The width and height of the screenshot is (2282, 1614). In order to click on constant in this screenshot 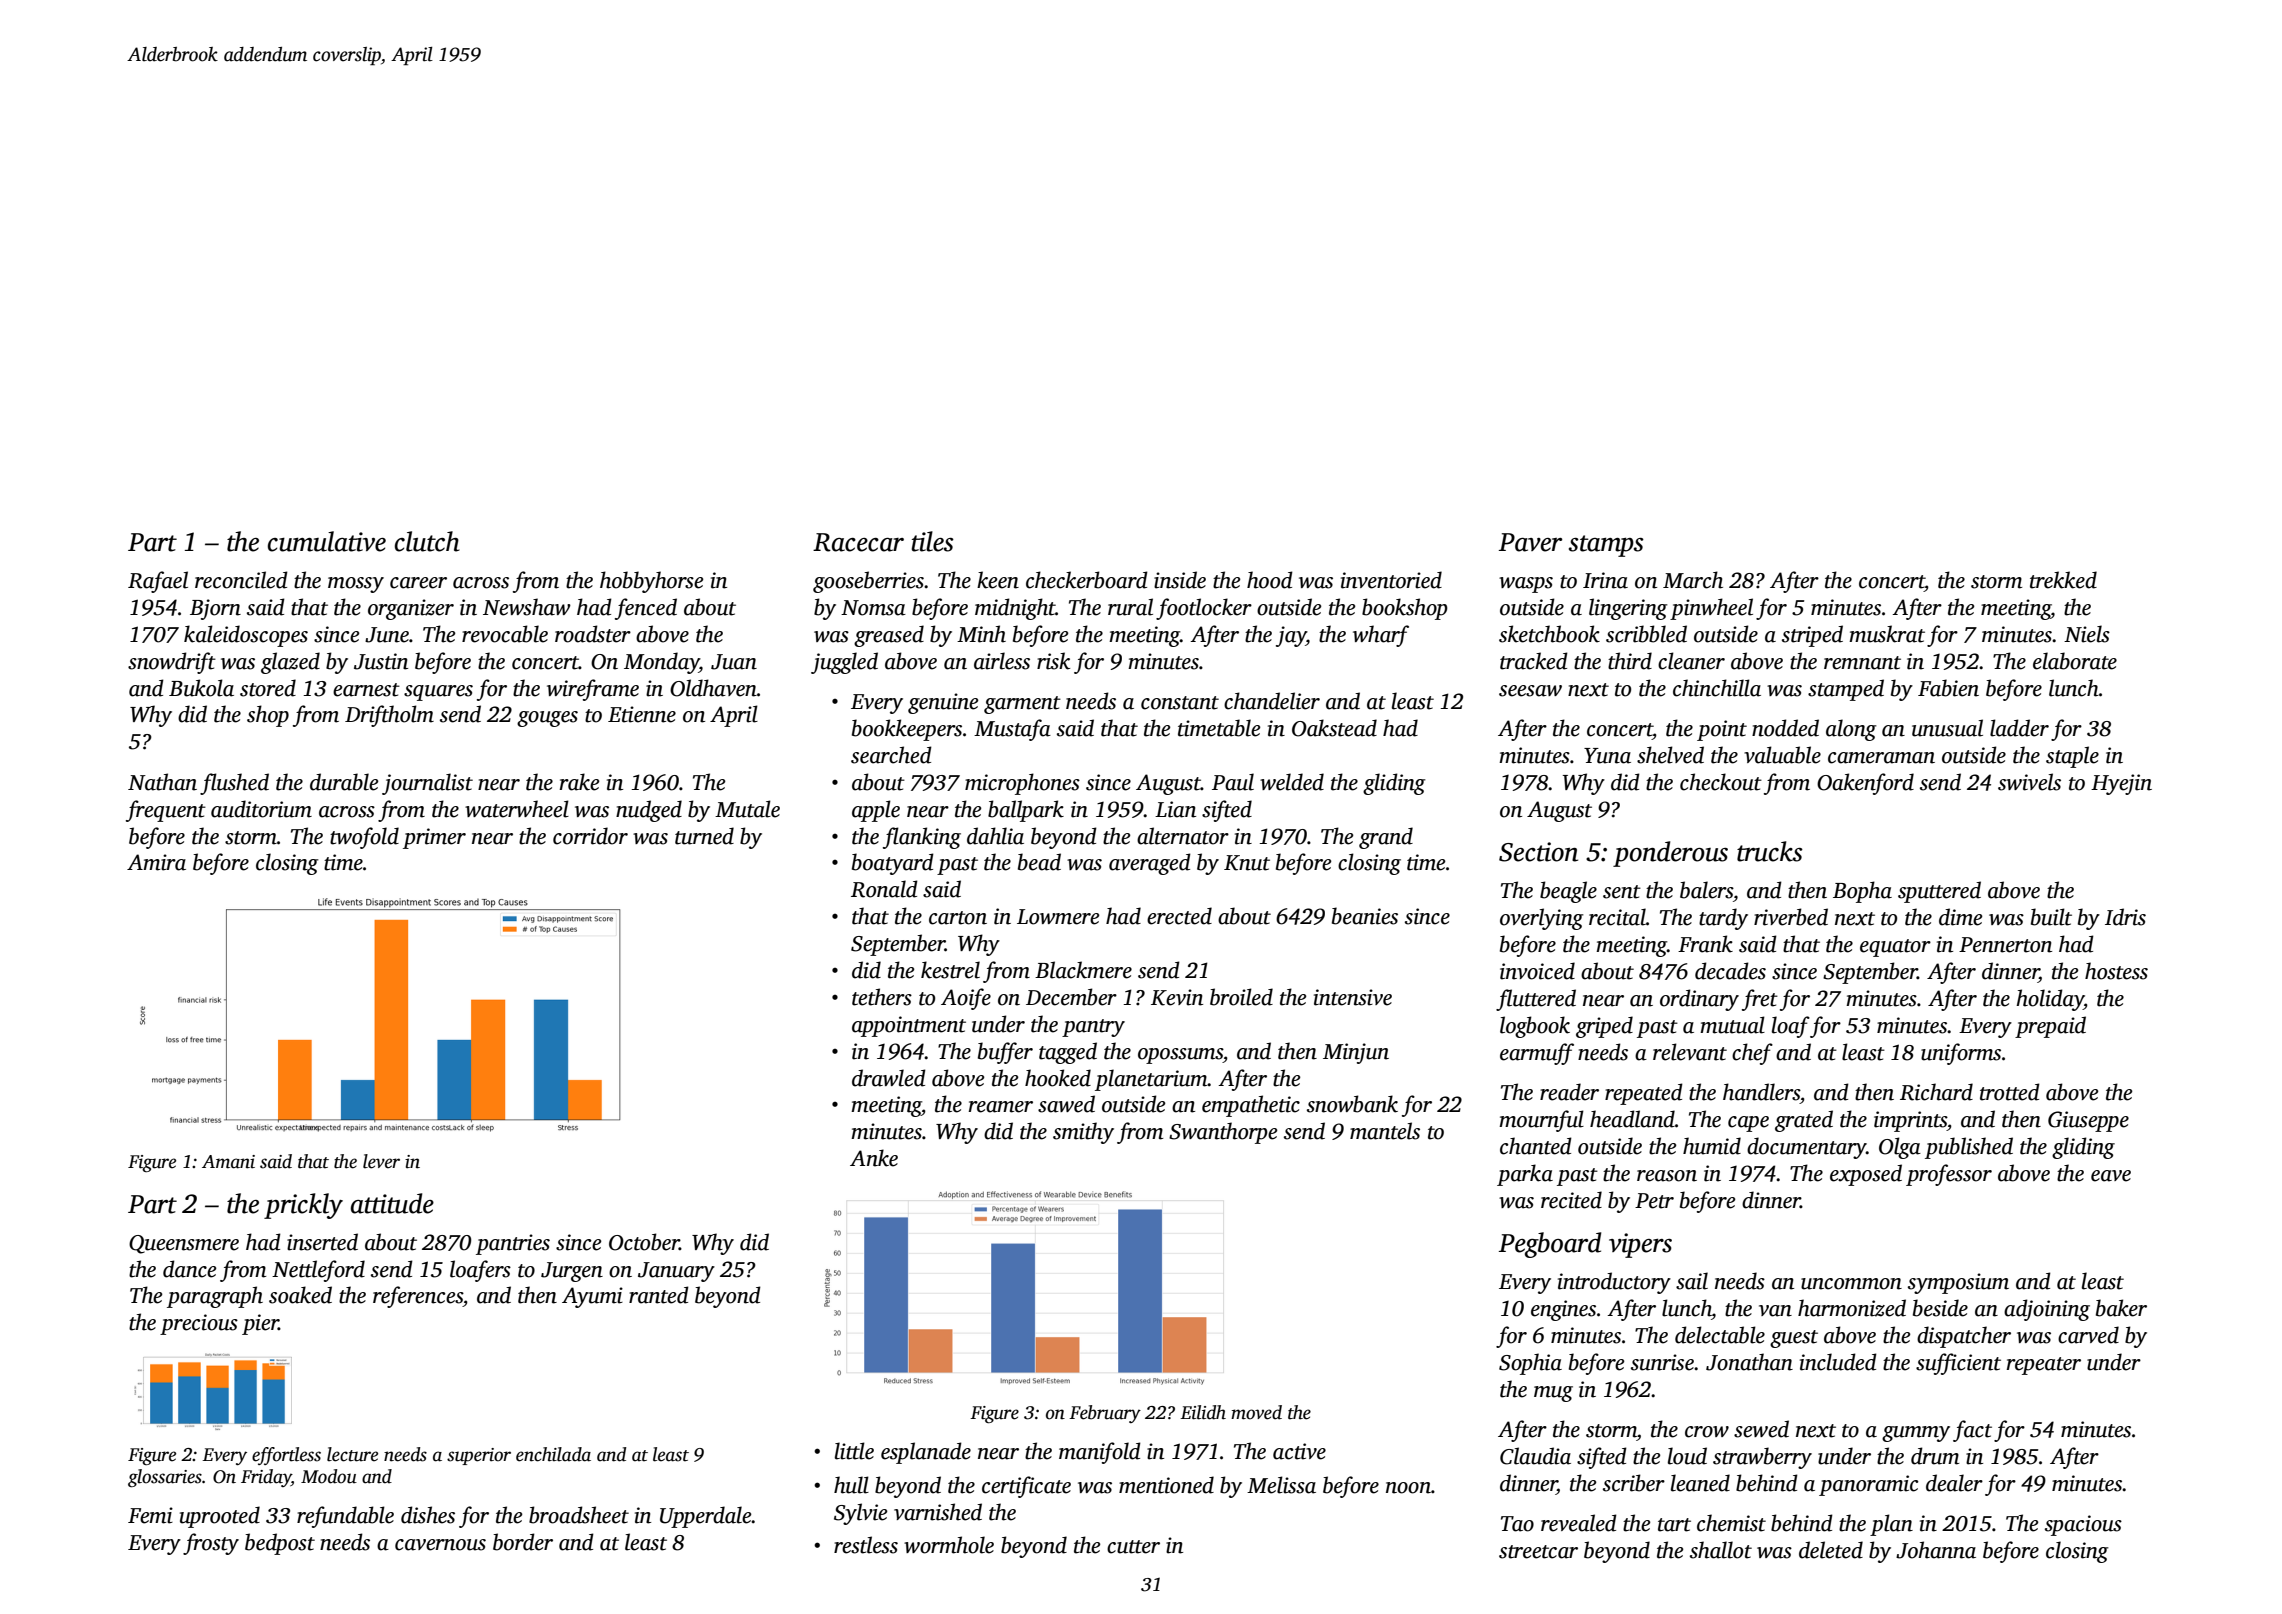, I will do `click(1180, 703)`.
